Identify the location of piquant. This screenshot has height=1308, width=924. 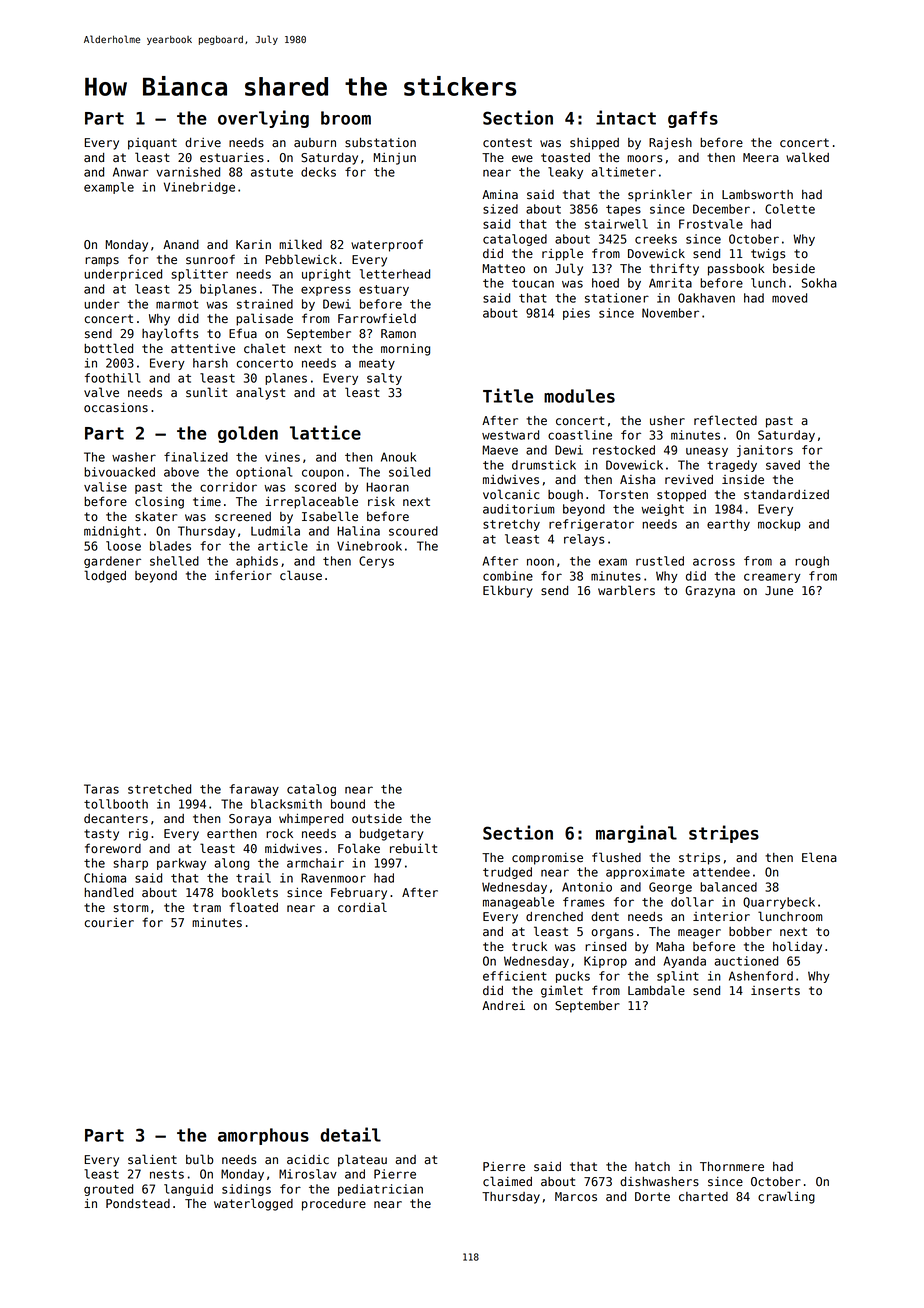
(152, 144).
